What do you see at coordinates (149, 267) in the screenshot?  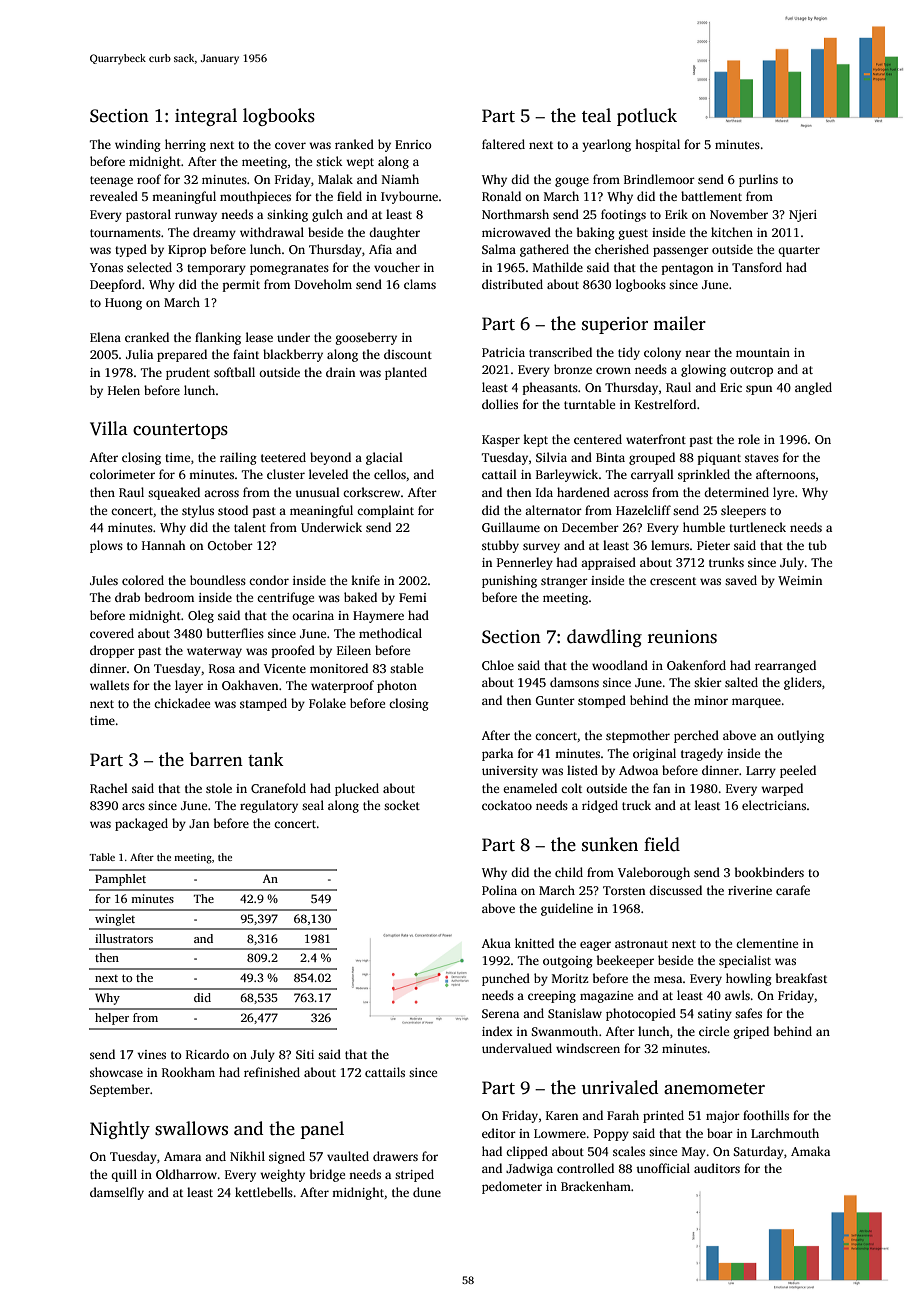 I see `selected` at bounding box center [149, 267].
